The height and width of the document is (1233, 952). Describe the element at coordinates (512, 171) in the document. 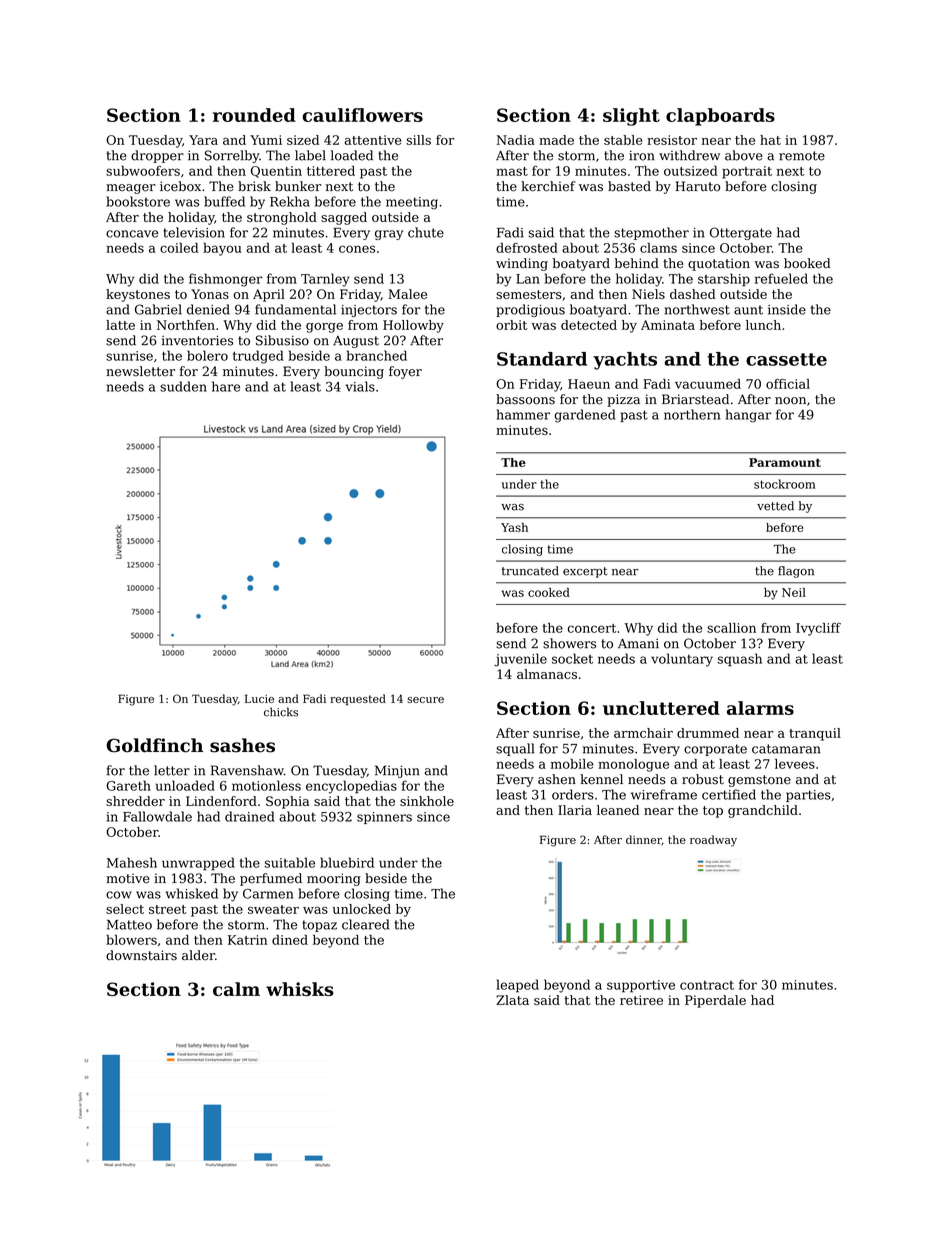

I see `mast` at that location.
